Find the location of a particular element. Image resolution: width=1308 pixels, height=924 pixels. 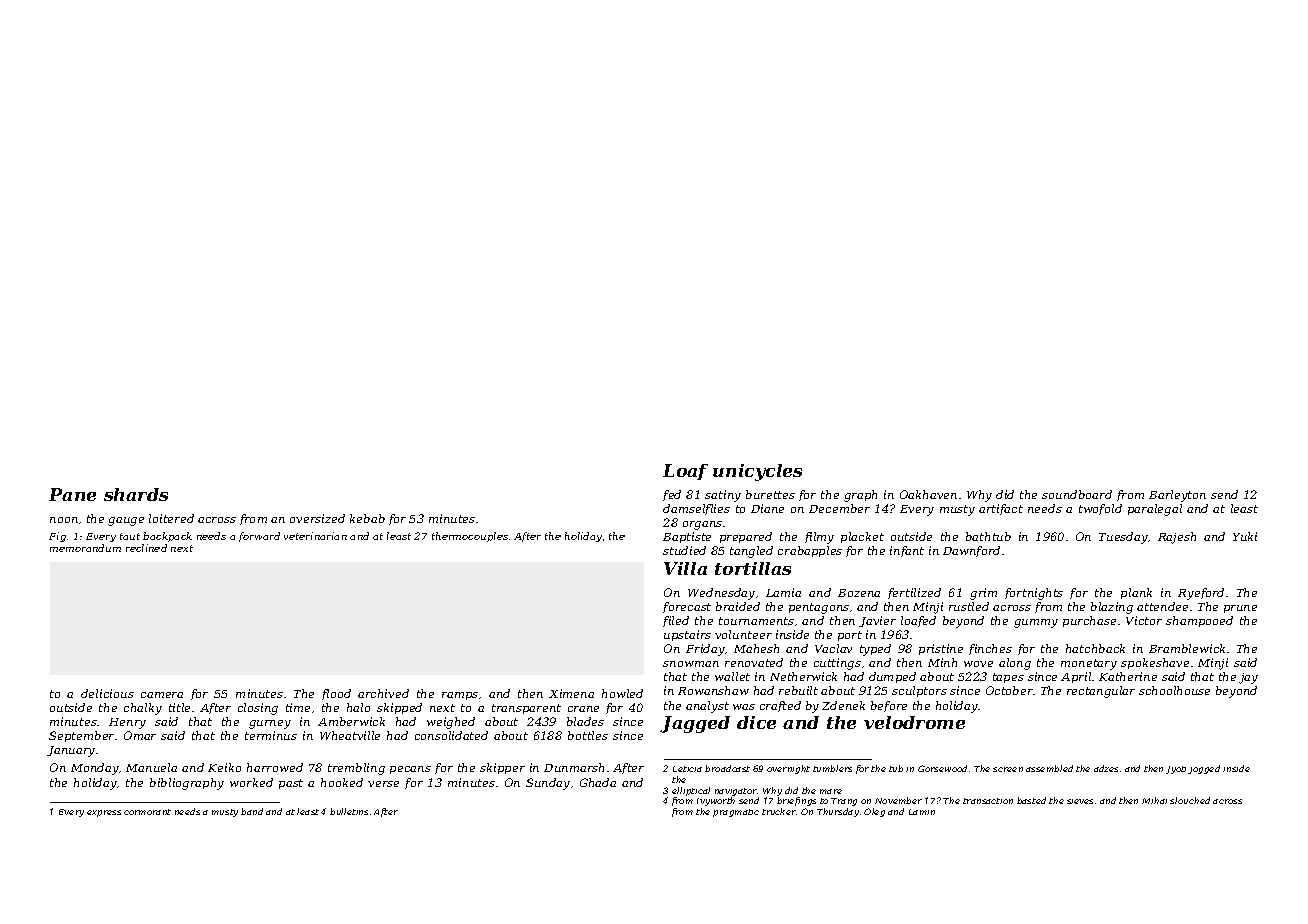

pragmatic is located at coordinates (736, 813).
